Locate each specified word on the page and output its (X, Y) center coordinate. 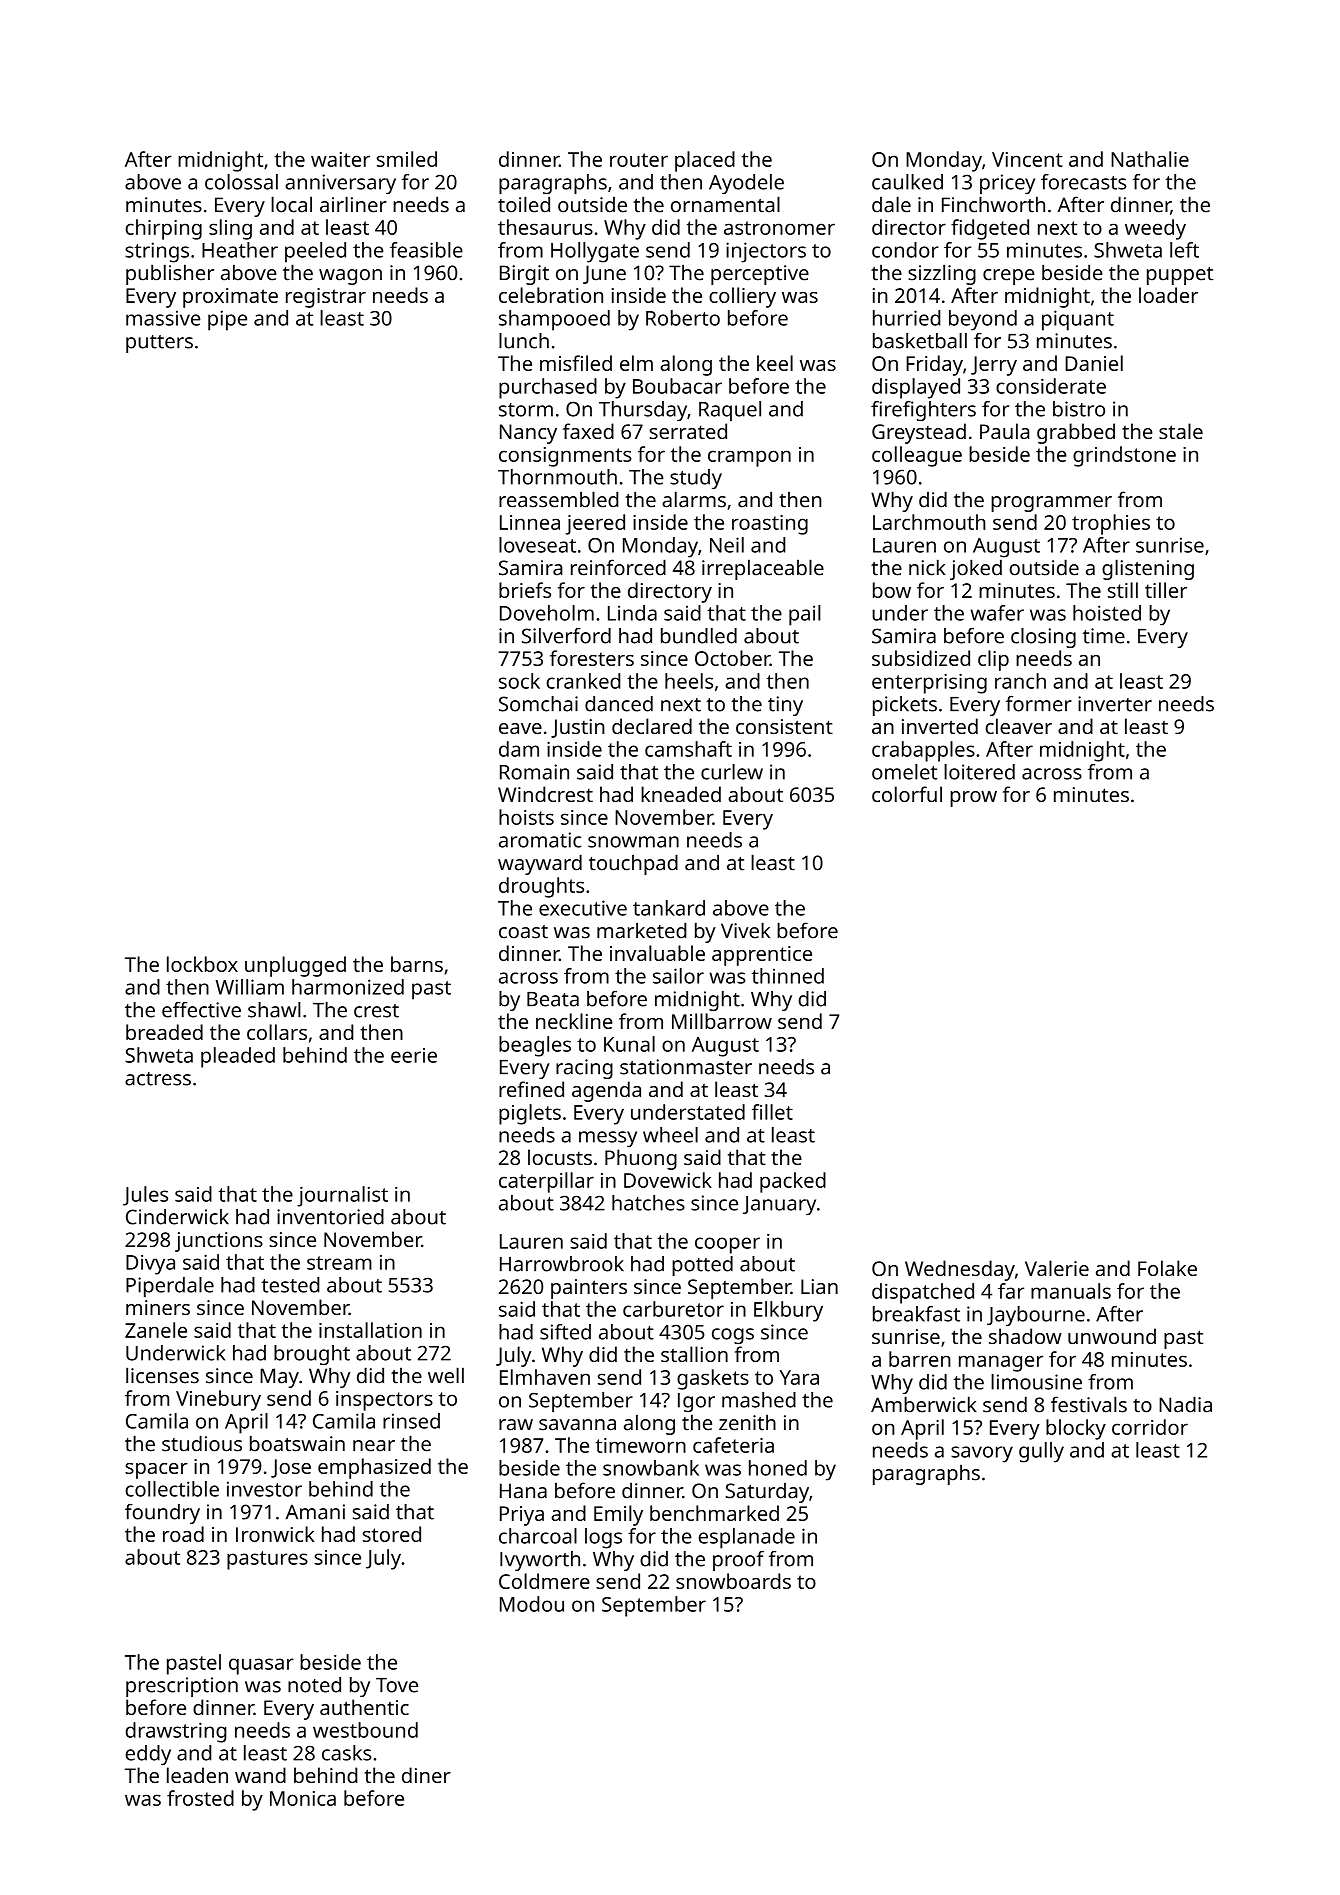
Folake (1167, 1268)
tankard (669, 908)
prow (973, 799)
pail (805, 615)
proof (738, 1561)
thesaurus (545, 227)
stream (339, 1263)
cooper (727, 1245)
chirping (164, 229)
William (250, 987)
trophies (1111, 524)
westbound (365, 1730)
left (1184, 250)
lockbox (202, 964)
